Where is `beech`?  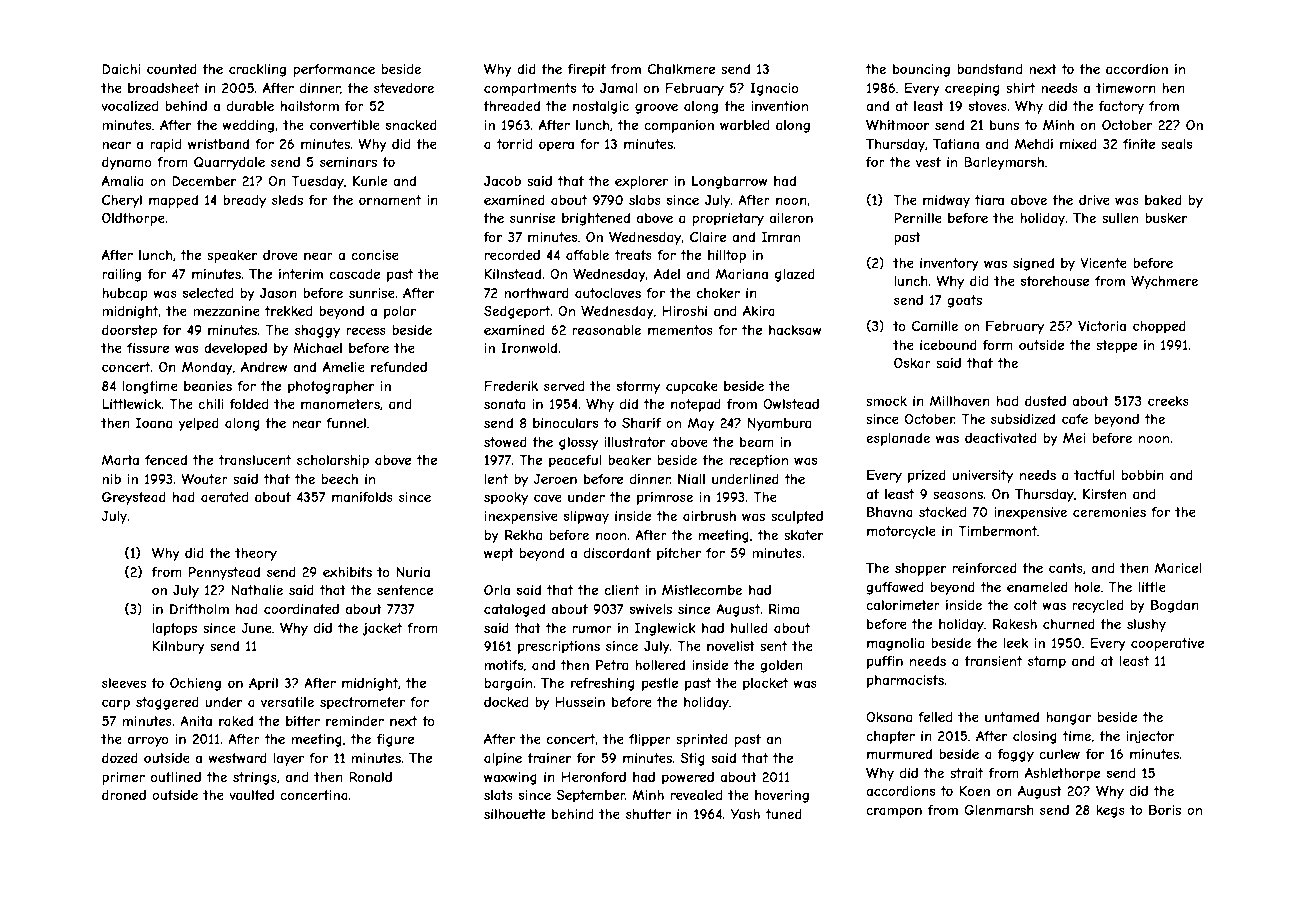 beech is located at coordinates (340, 479).
